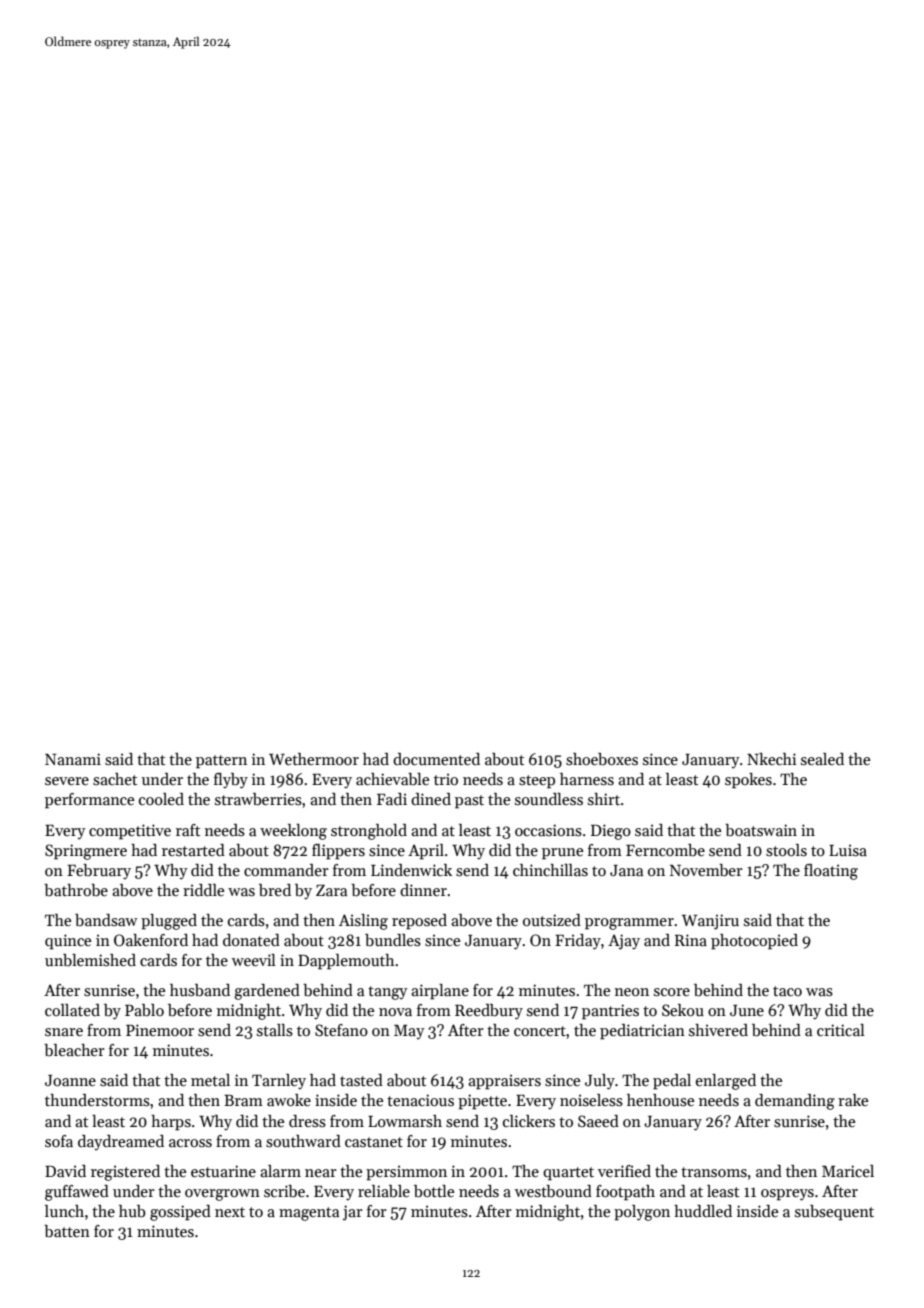 The image size is (924, 1308). What do you see at coordinates (309, 1214) in the screenshot?
I see `magenta` at bounding box center [309, 1214].
